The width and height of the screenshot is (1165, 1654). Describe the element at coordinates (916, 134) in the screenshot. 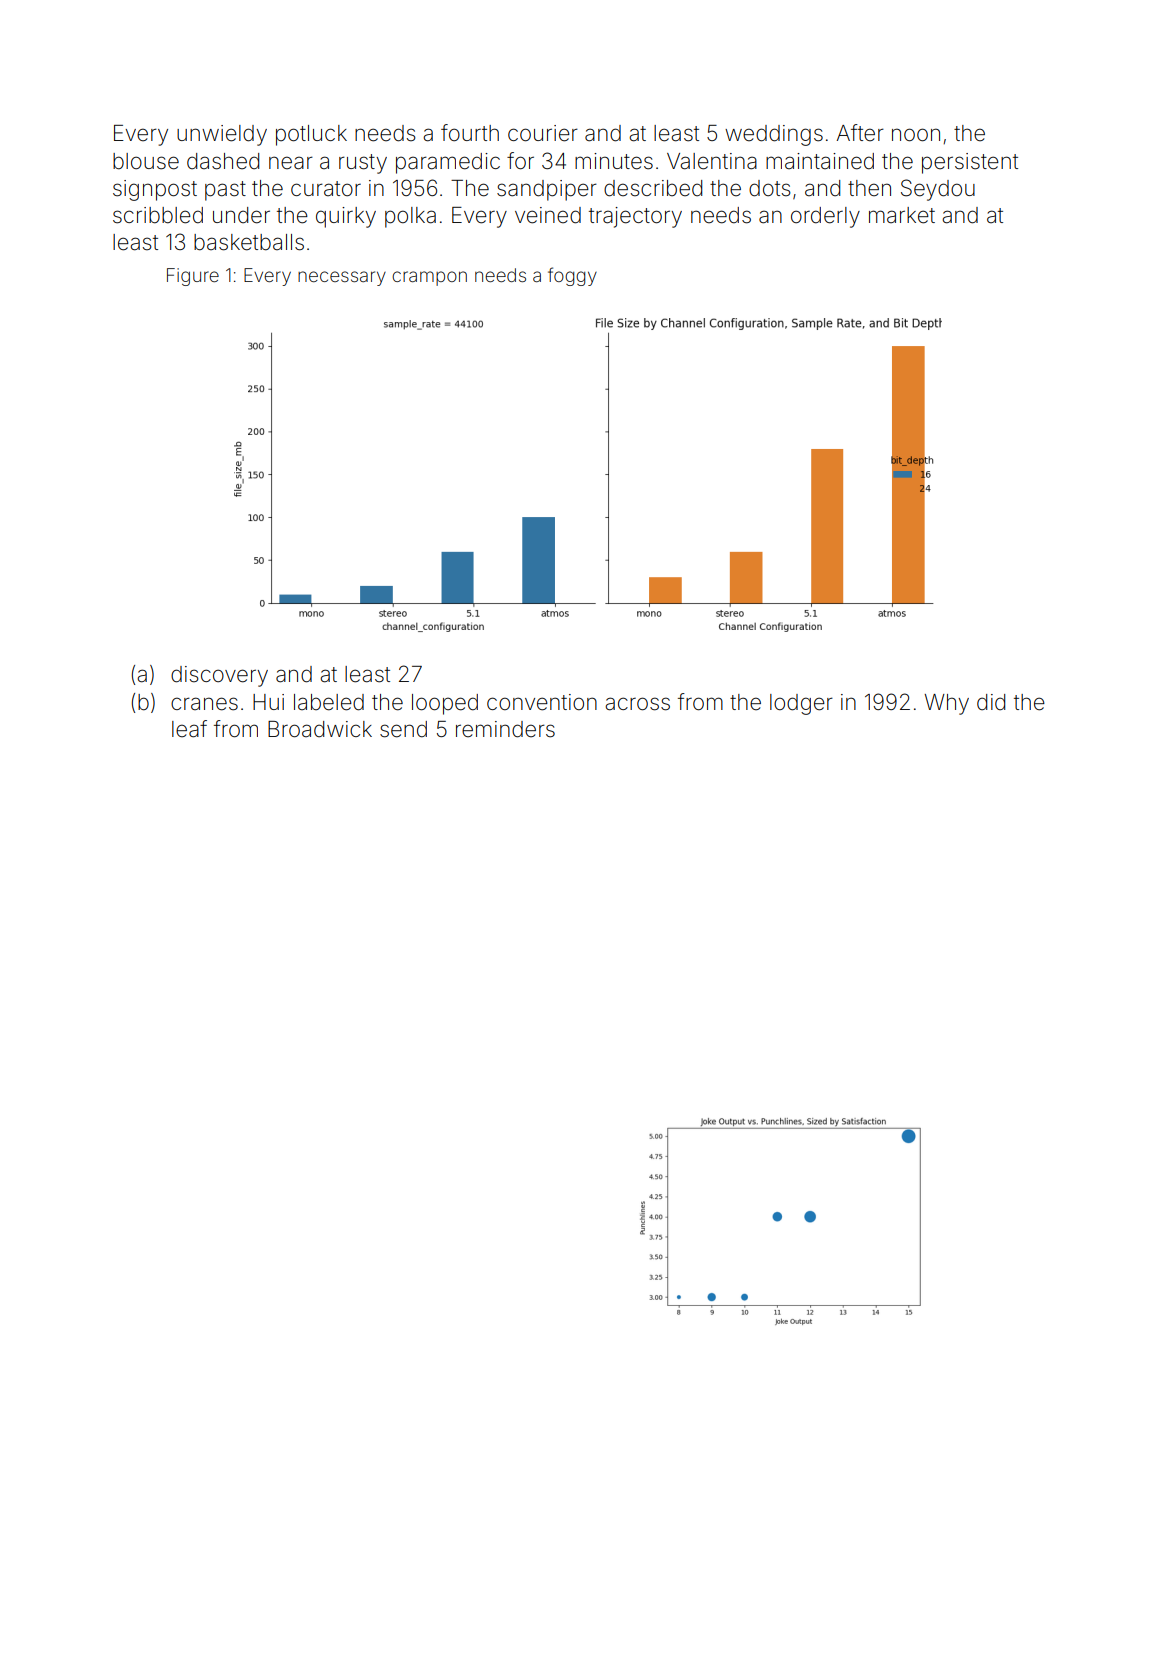

I see `noon` at that location.
